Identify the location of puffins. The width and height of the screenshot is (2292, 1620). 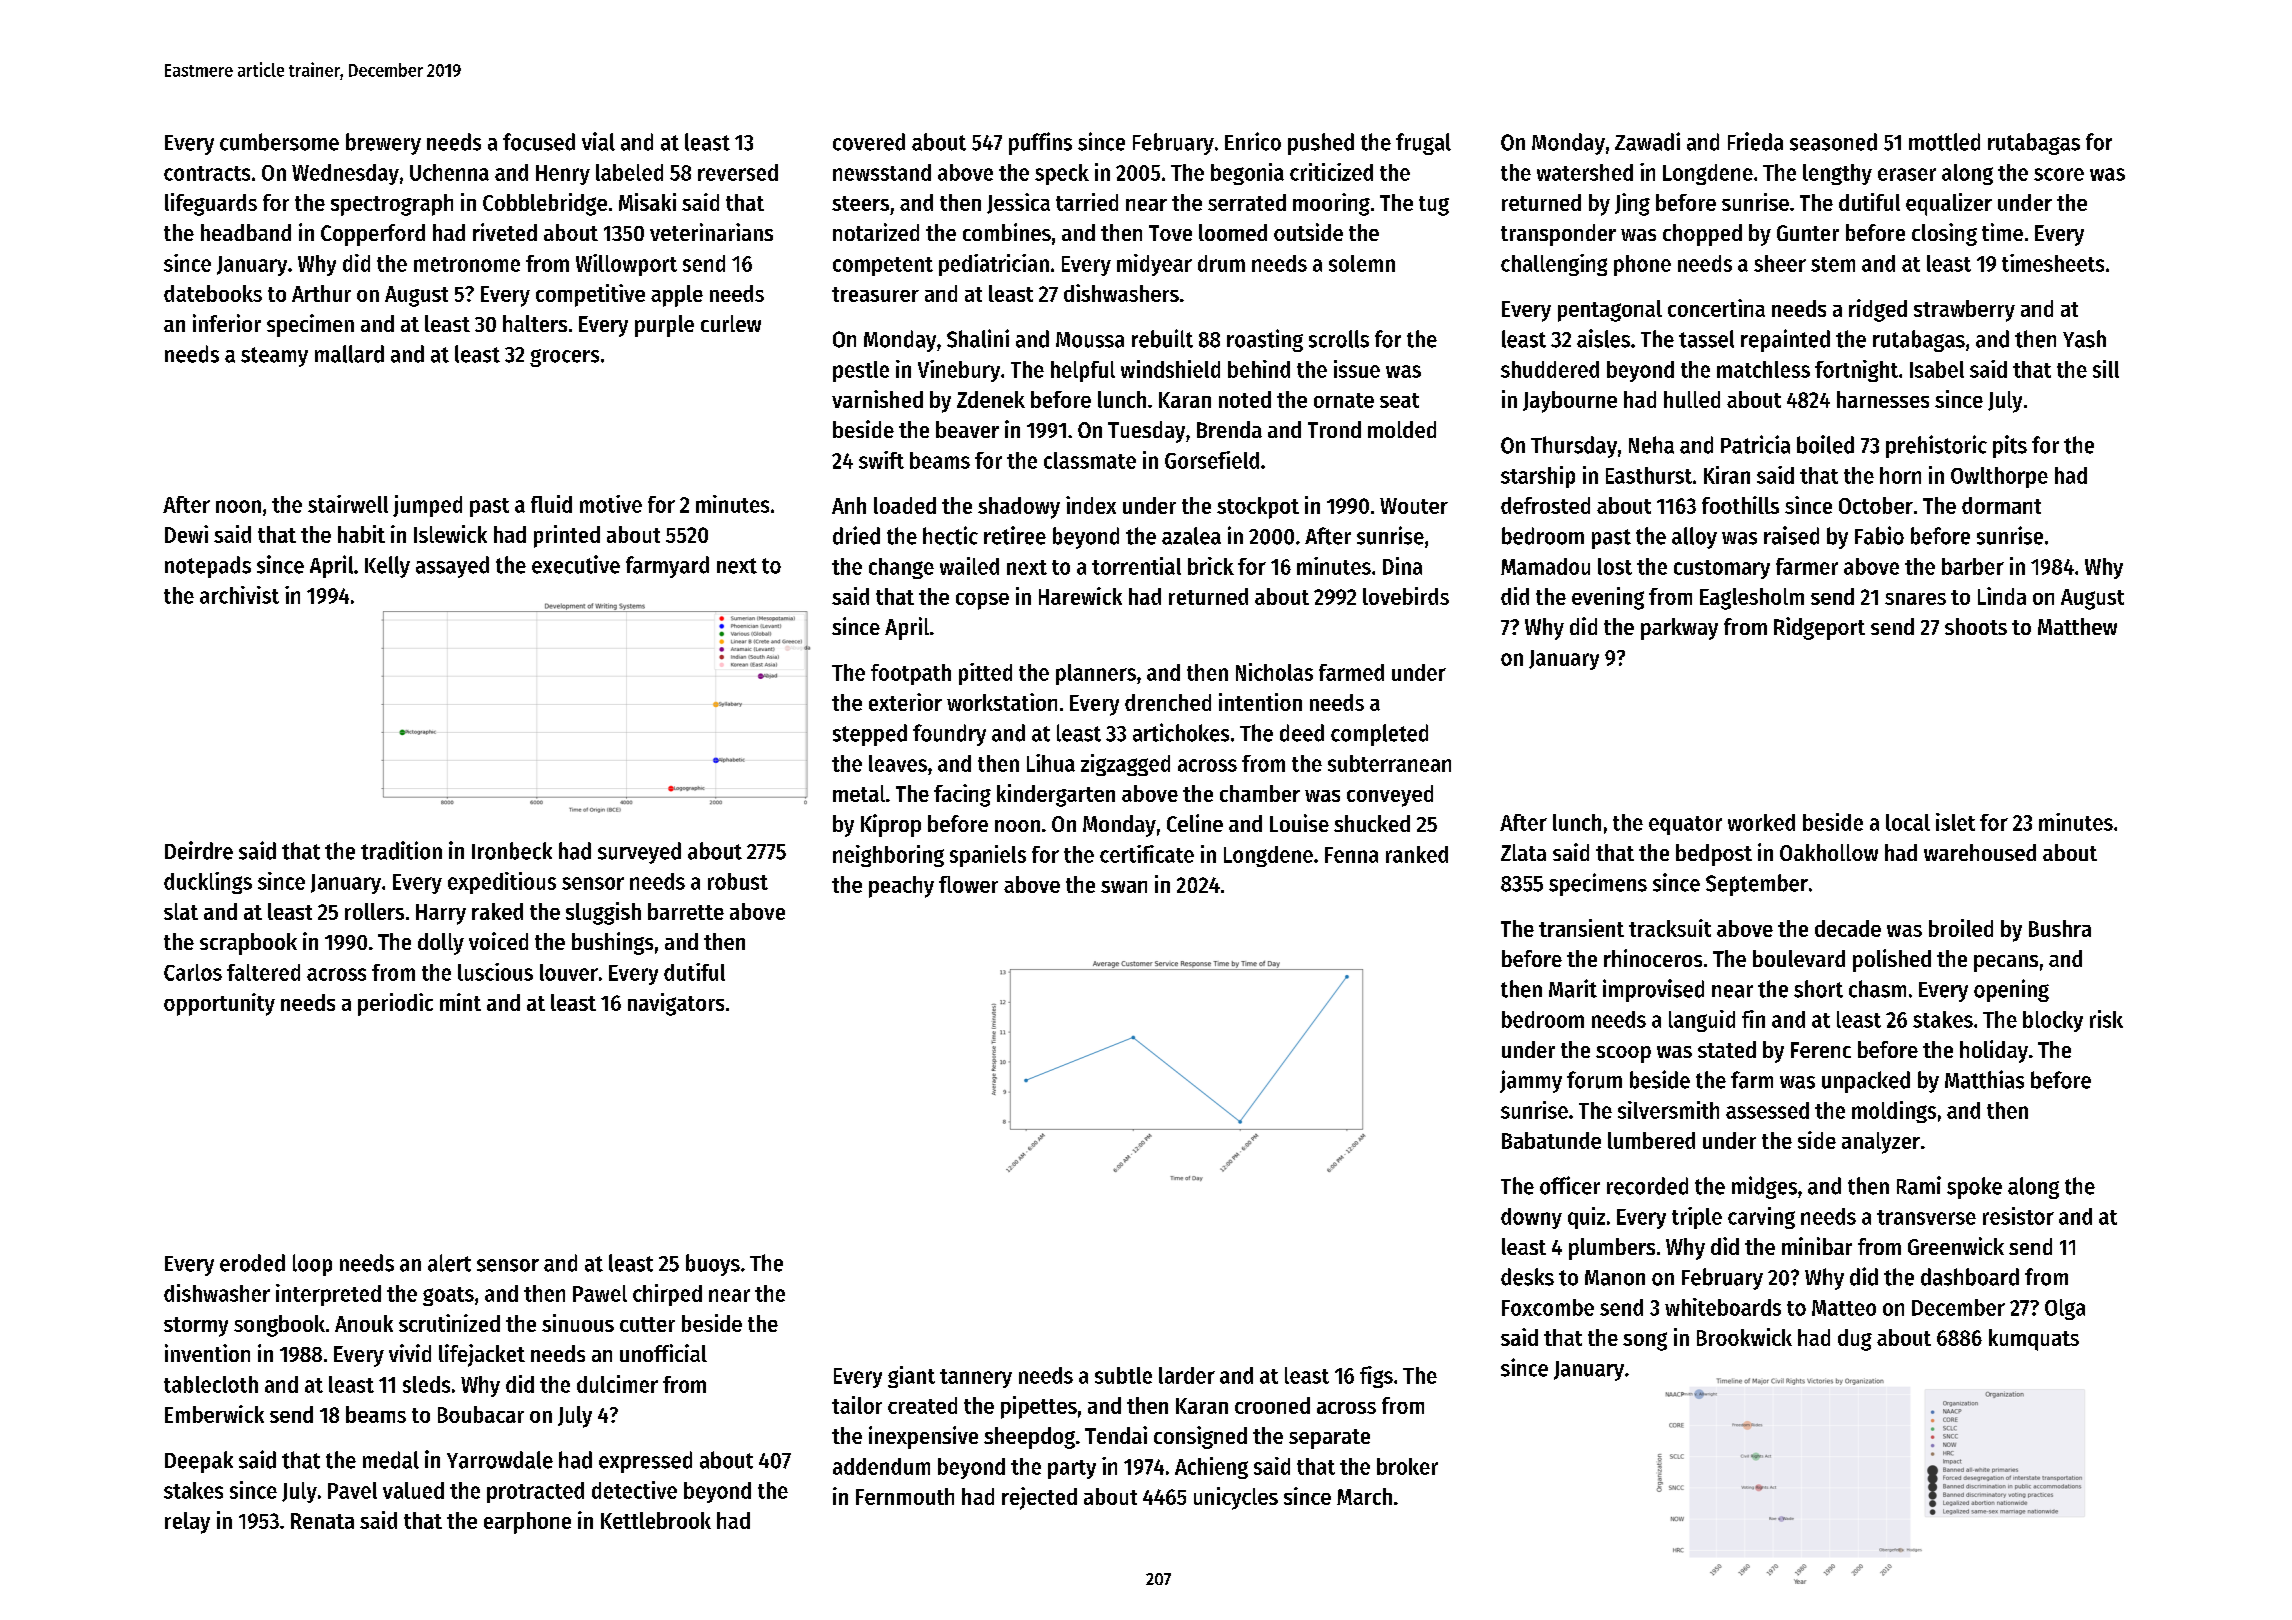
(1040, 143).
